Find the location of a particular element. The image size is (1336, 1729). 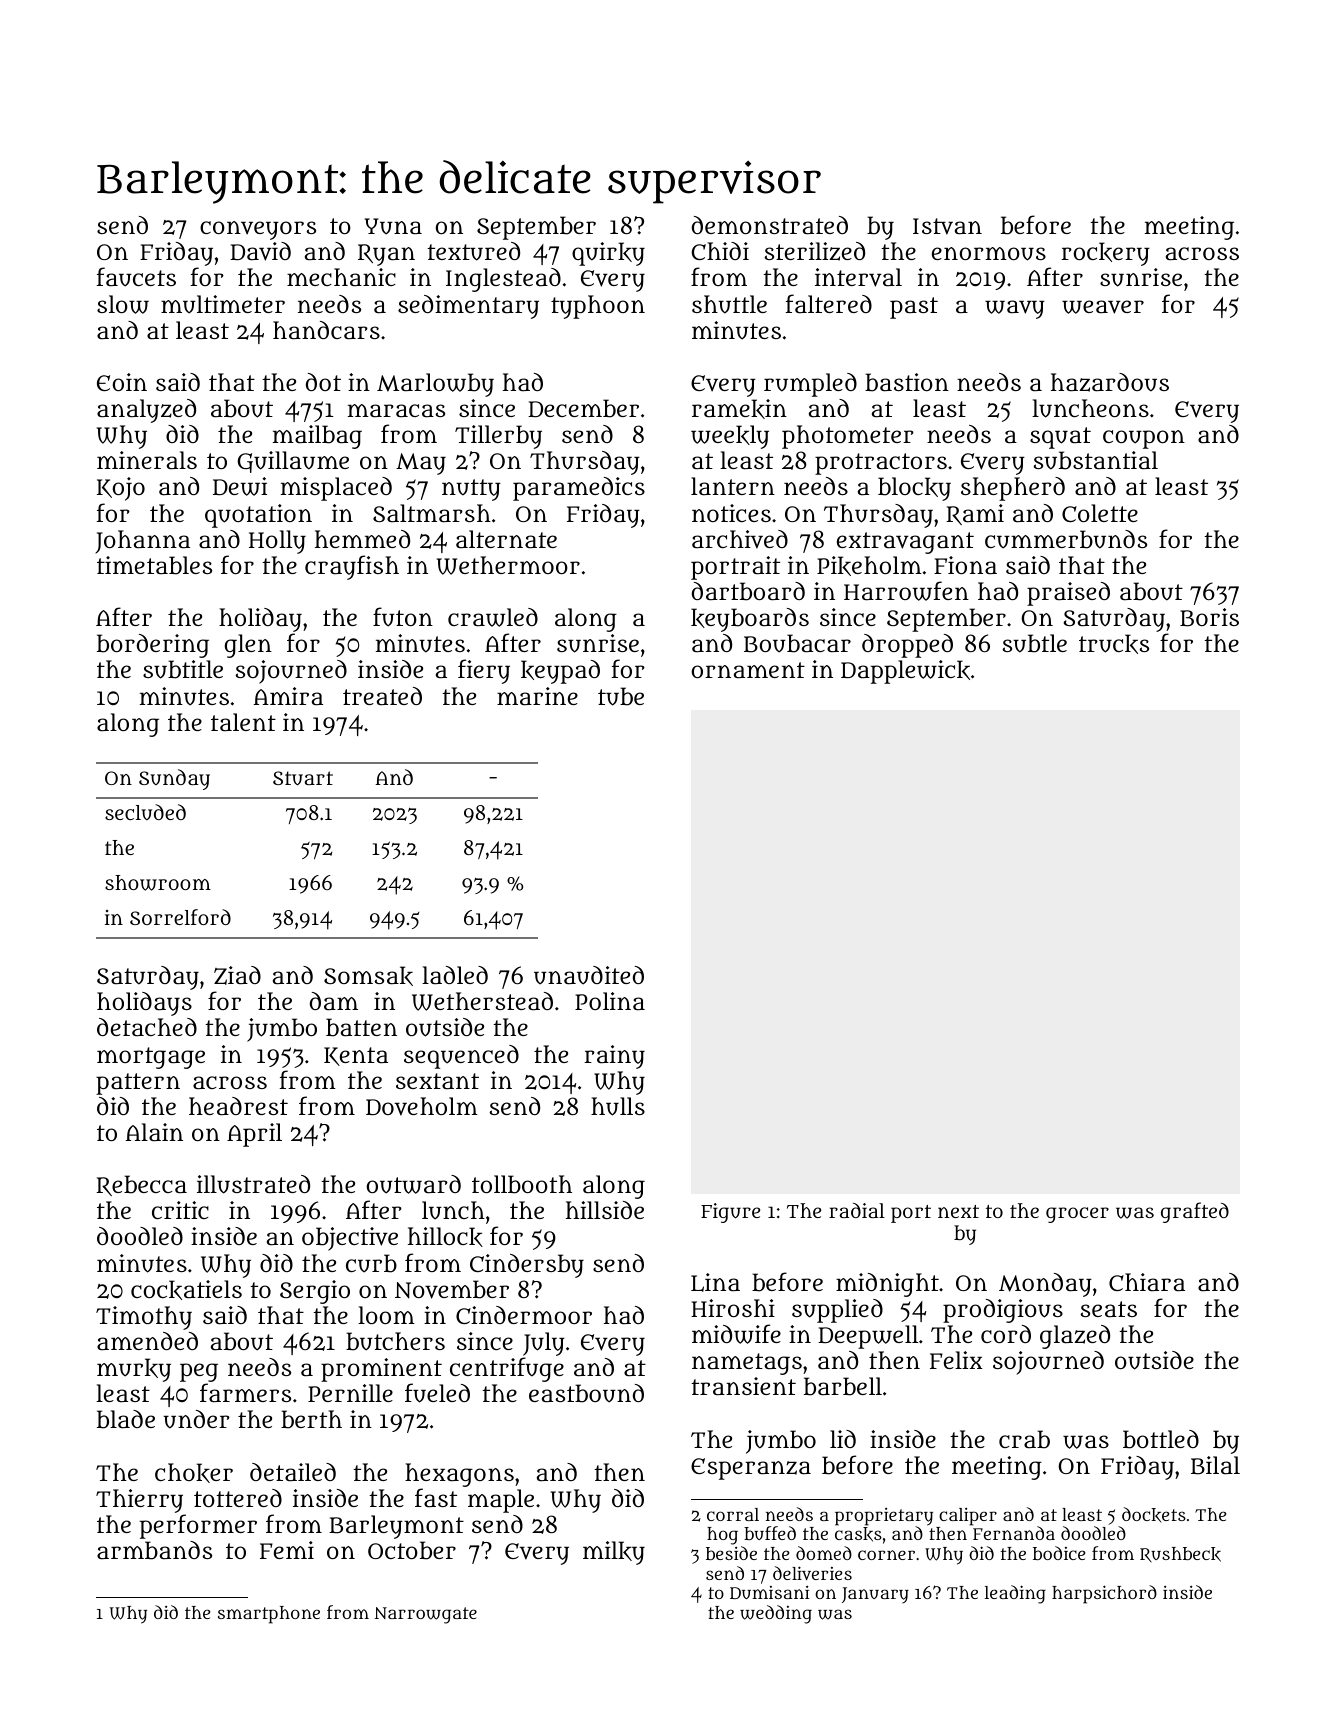

Narrowgate is located at coordinates (425, 1615).
